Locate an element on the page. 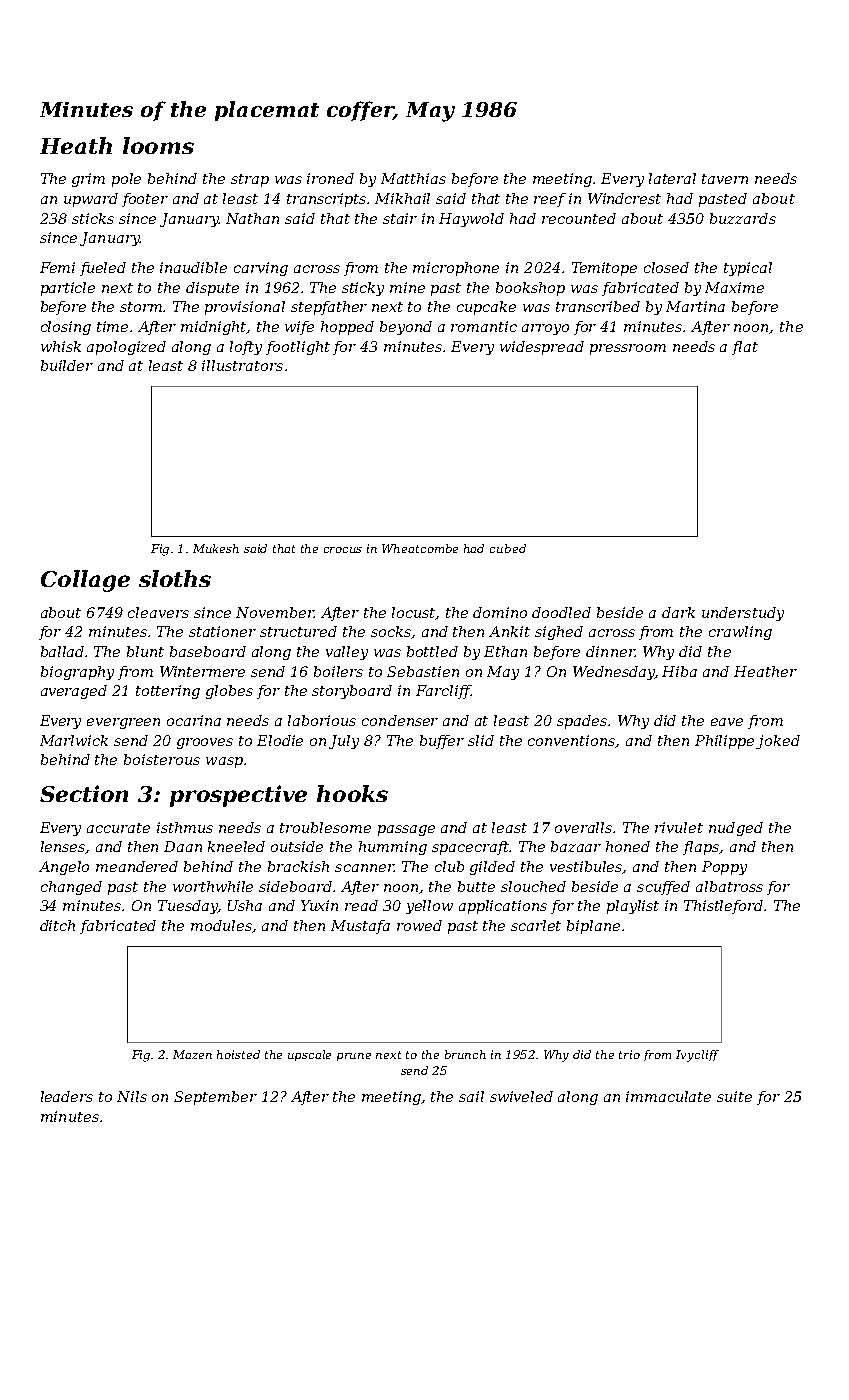  club is located at coordinates (449, 866).
